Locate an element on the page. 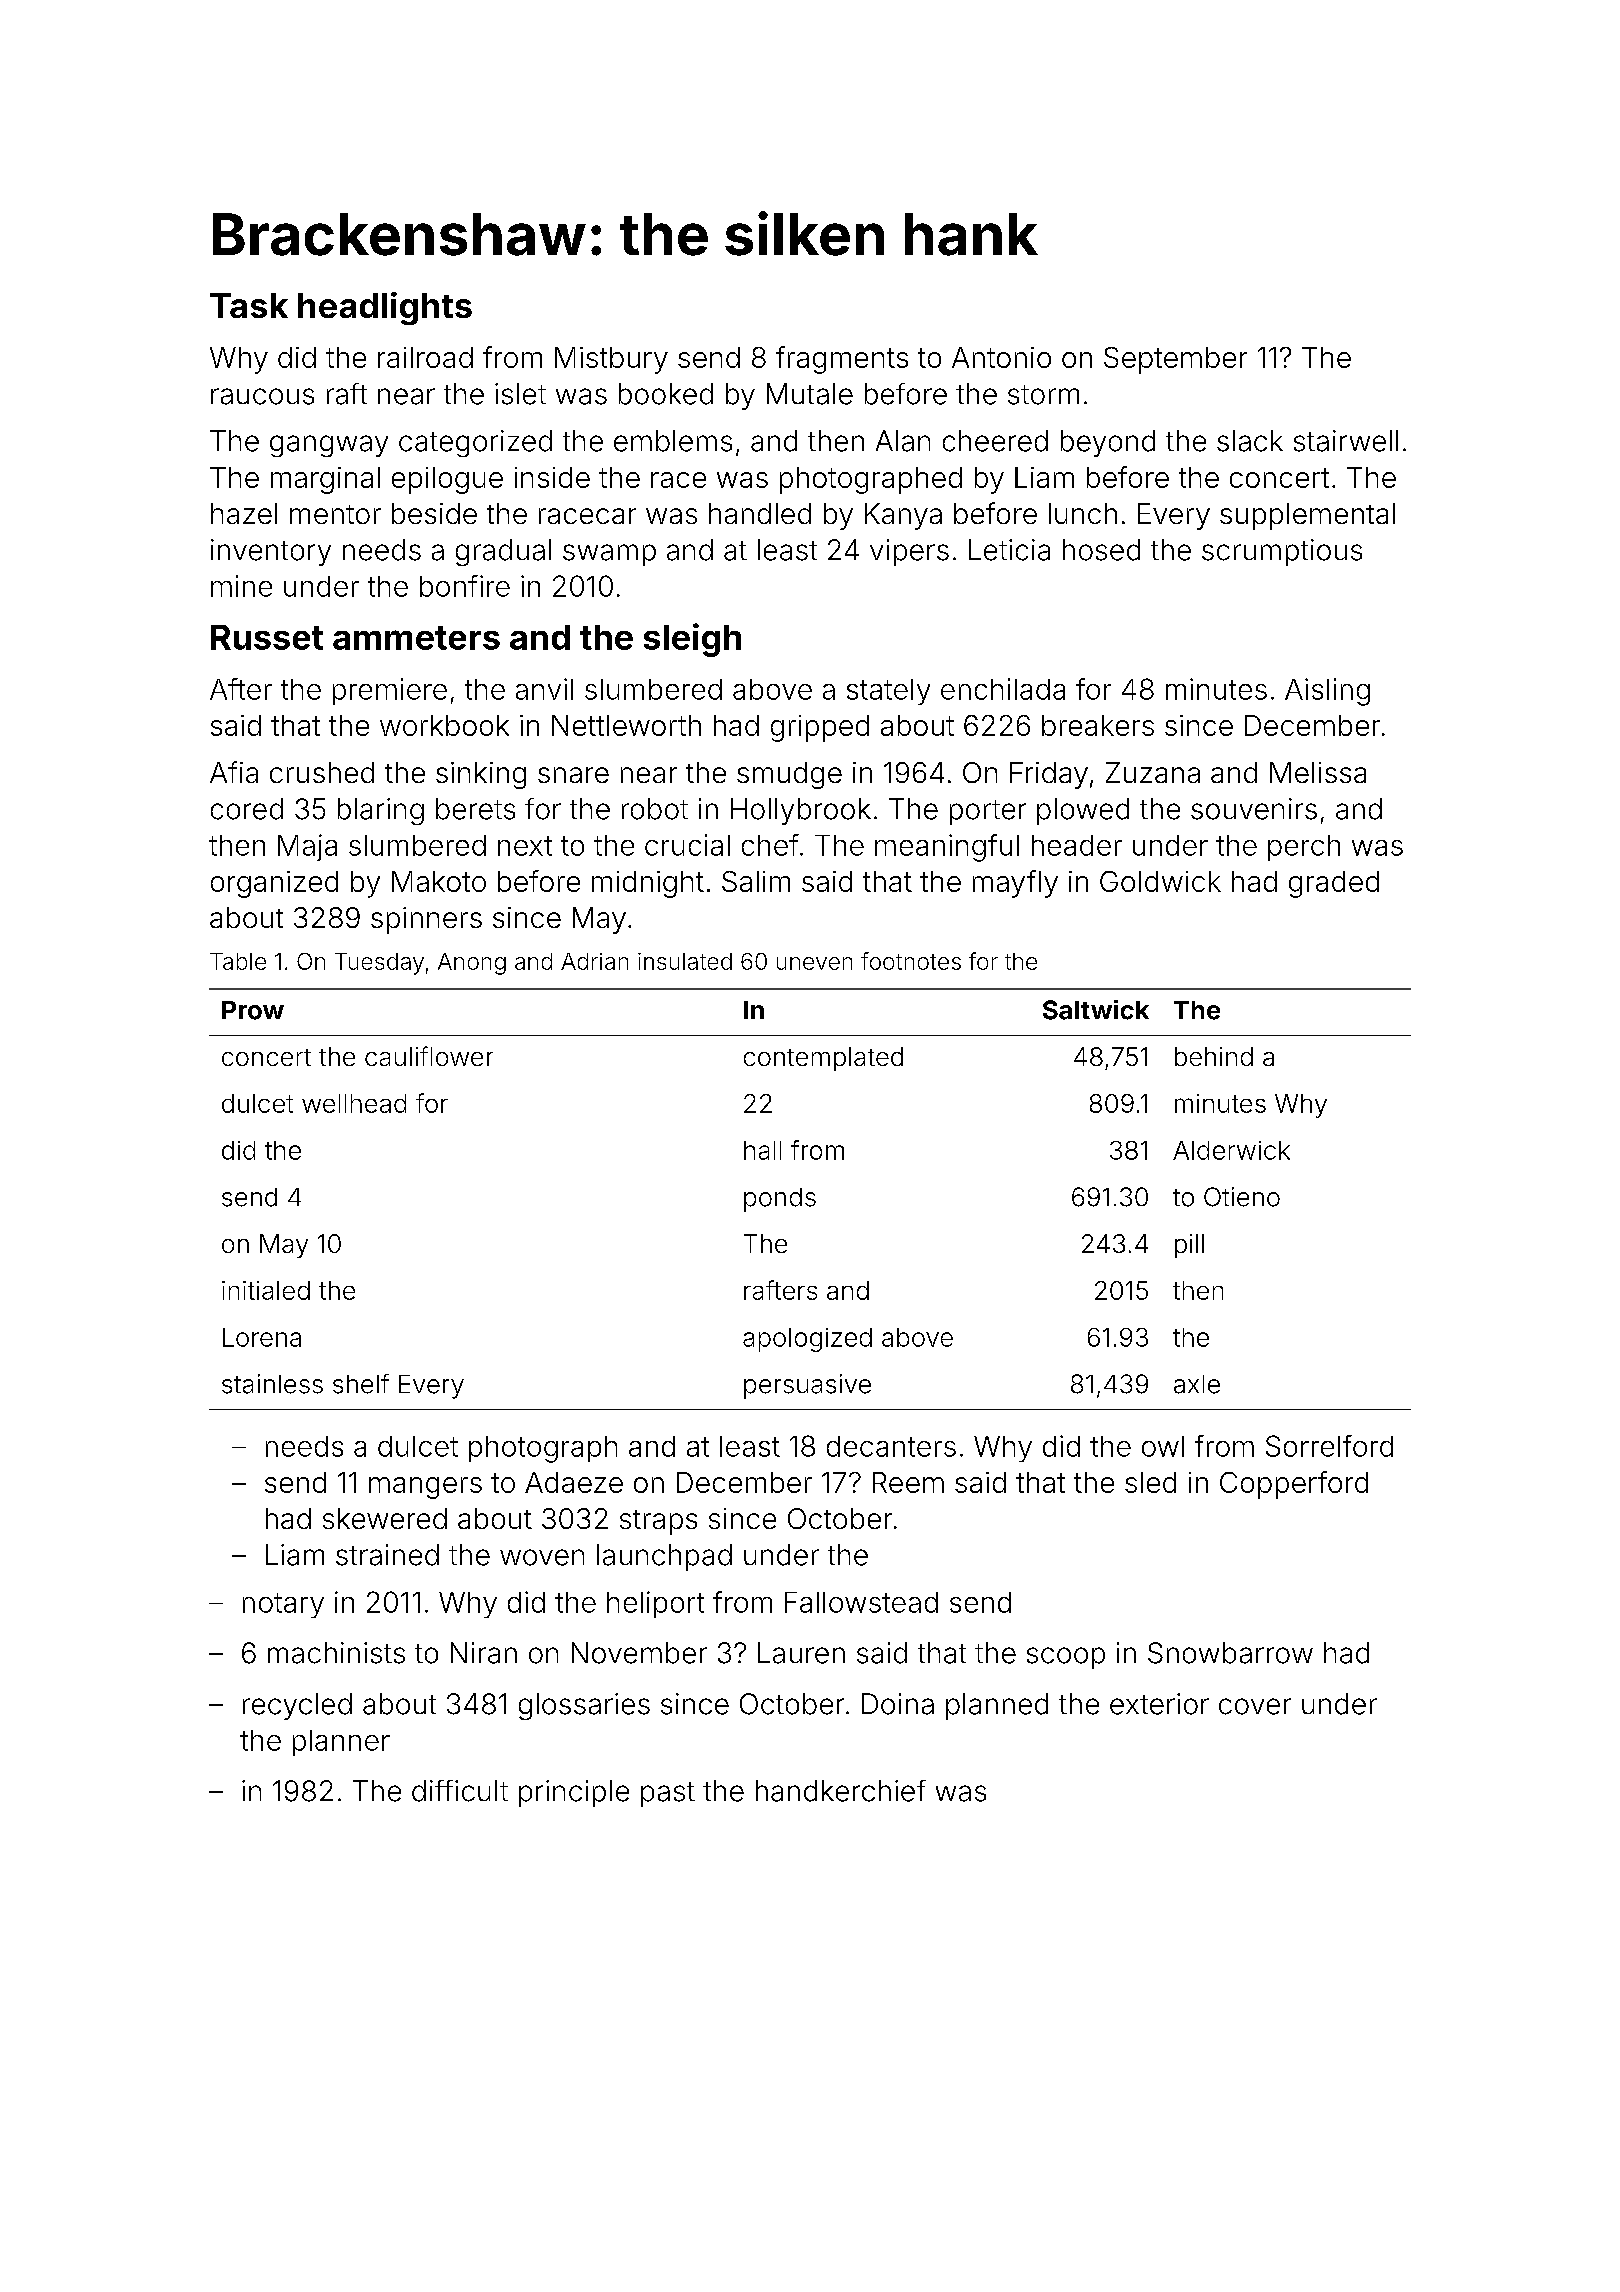  September is located at coordinates (1175, 360).
